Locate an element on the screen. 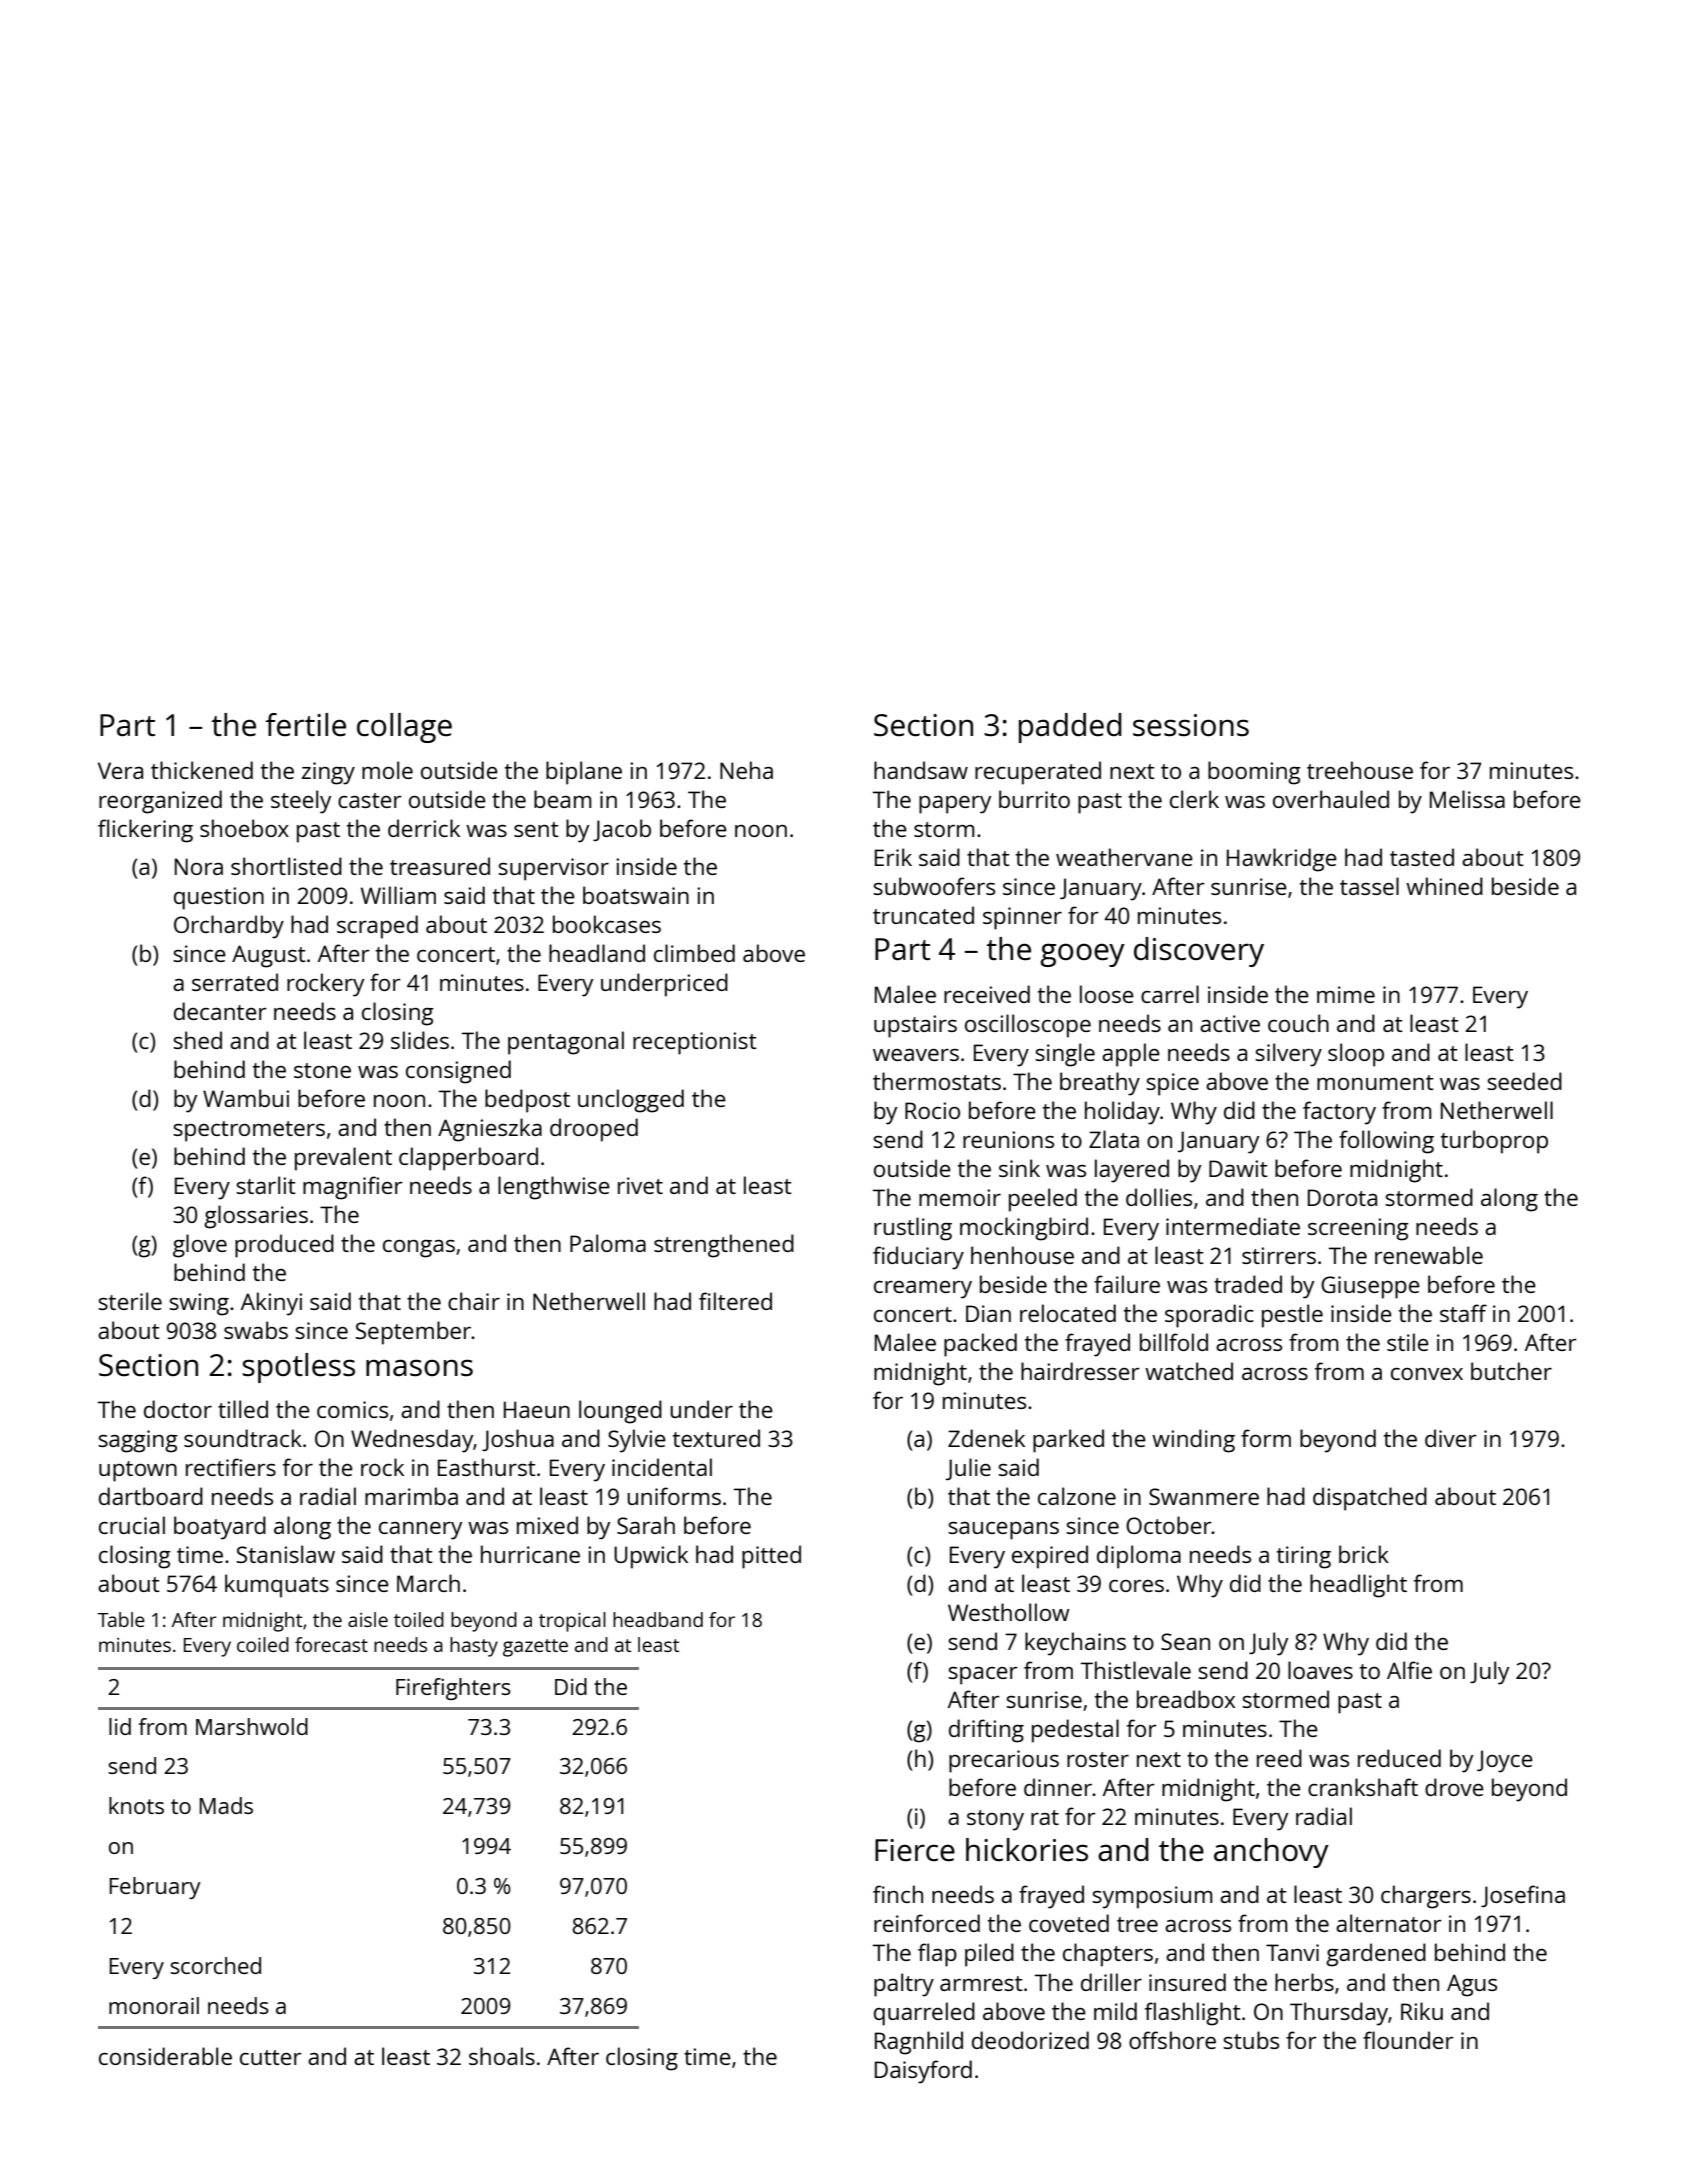 Image resolution: width=1683 pixels, height=2178 pixels. handsaw is located at coordinates (921, 770).
